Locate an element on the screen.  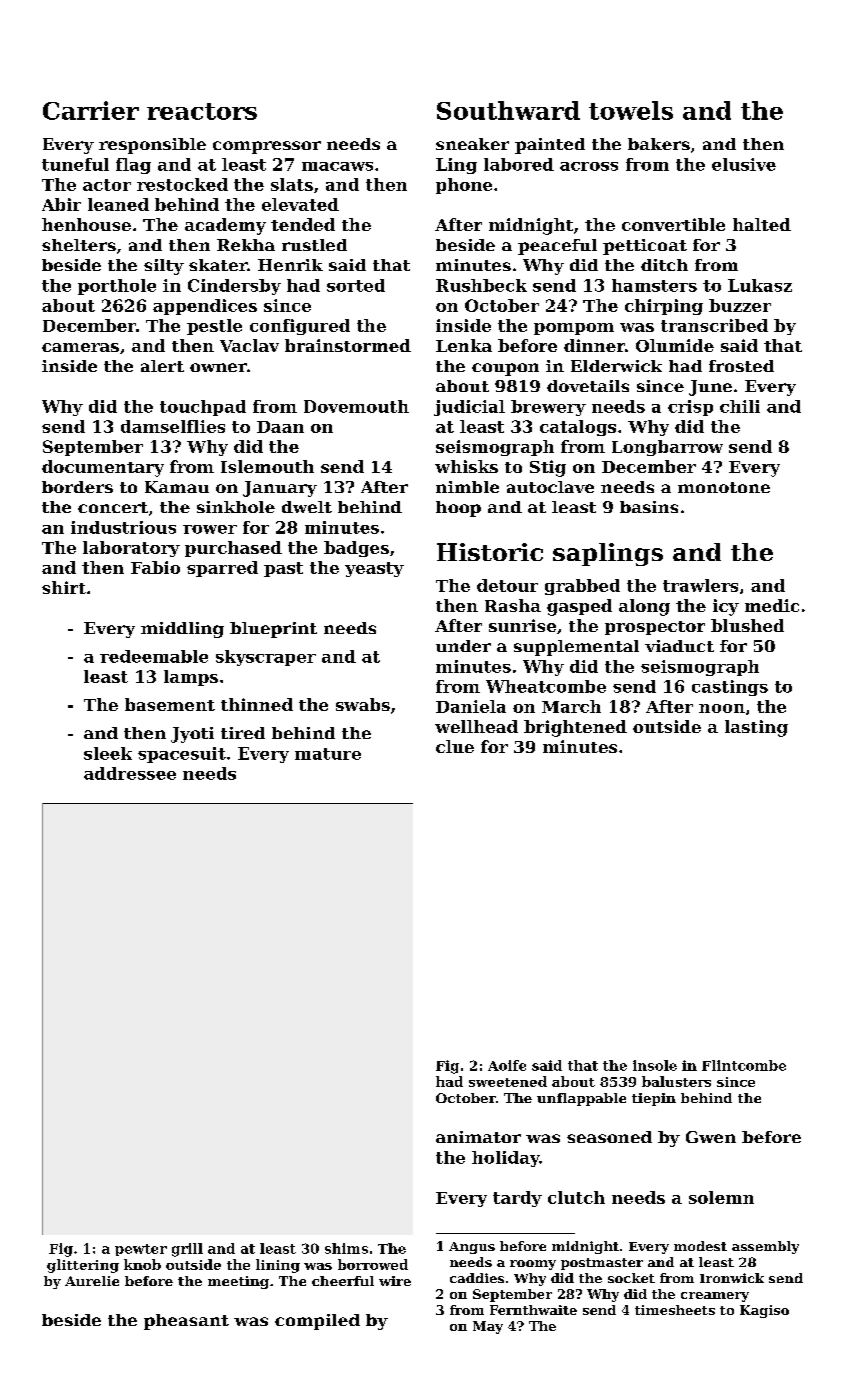
documentary is located at coordinates (103, 468).
